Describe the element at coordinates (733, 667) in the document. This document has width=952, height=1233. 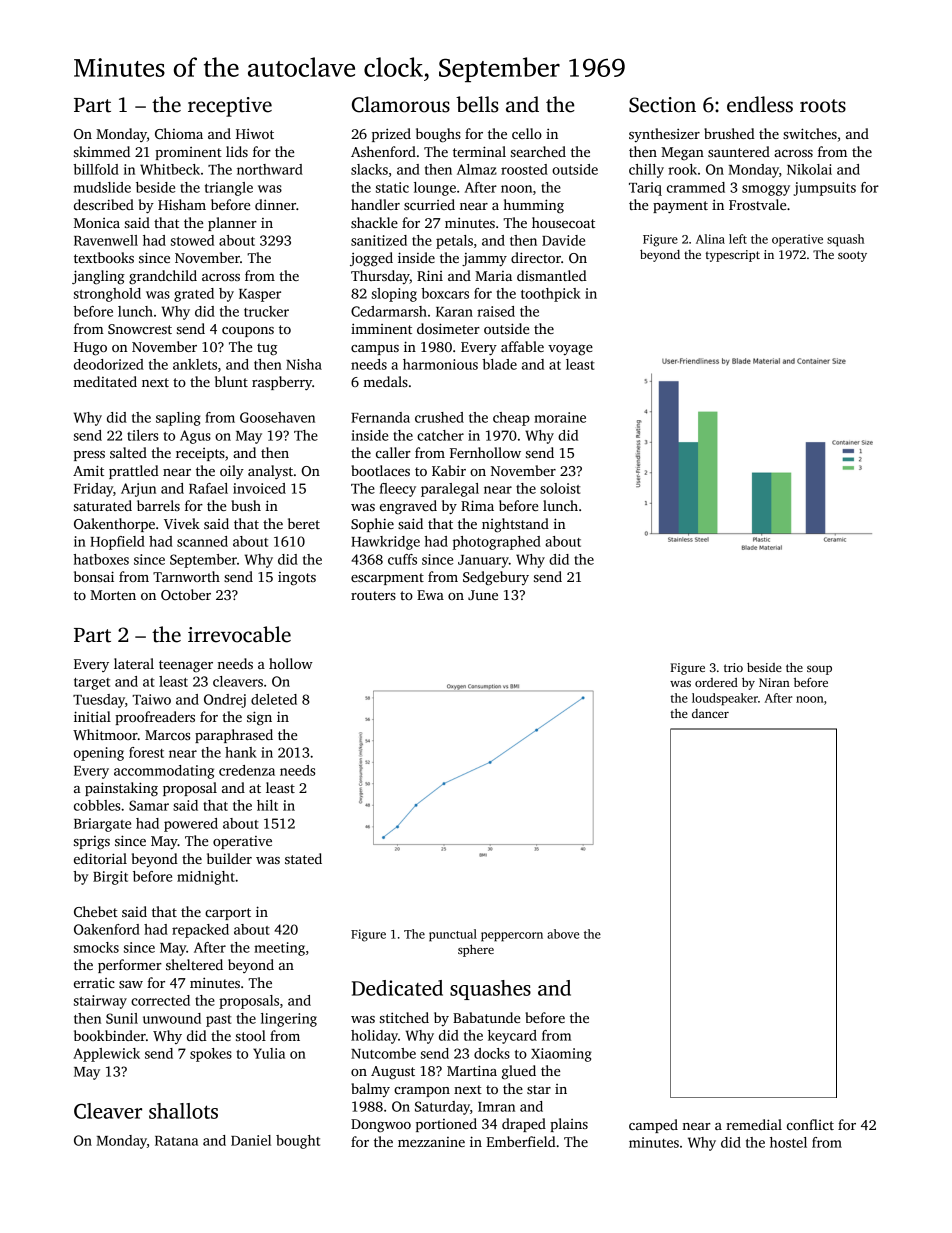
I see `trio` at that location.
